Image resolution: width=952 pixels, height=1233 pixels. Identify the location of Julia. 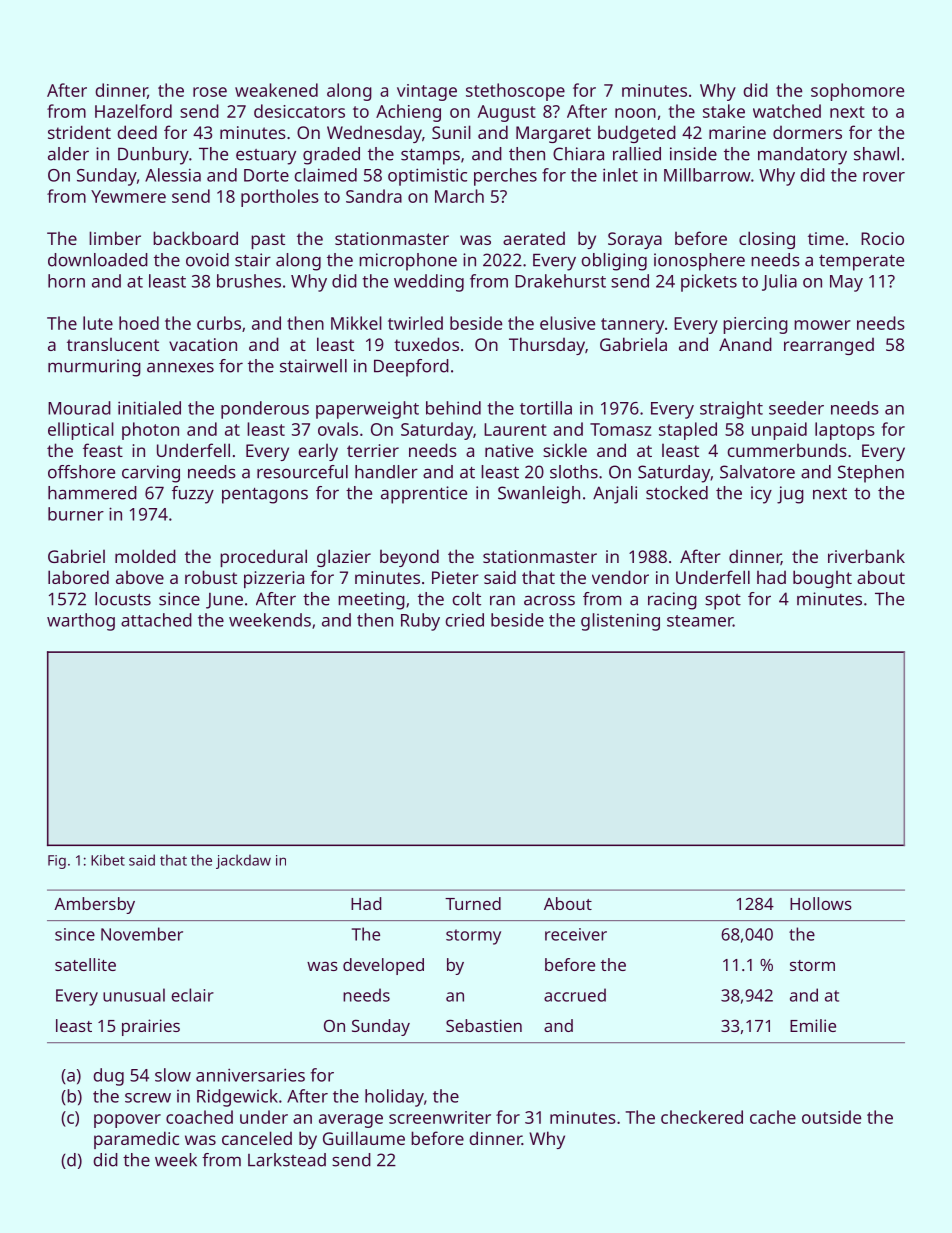
(779, 282).
